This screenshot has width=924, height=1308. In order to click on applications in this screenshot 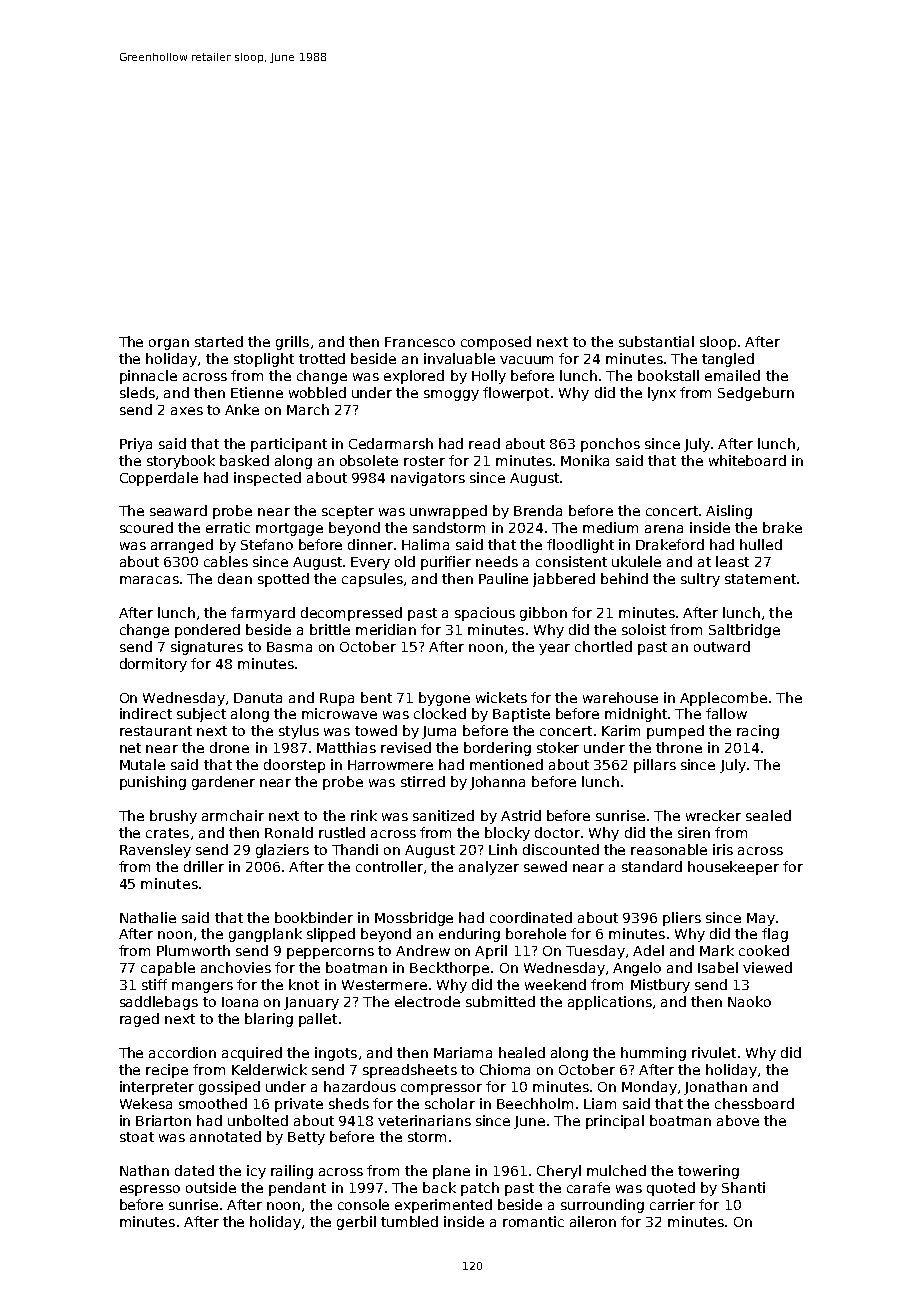, I will do `click(610, 1003)`.
